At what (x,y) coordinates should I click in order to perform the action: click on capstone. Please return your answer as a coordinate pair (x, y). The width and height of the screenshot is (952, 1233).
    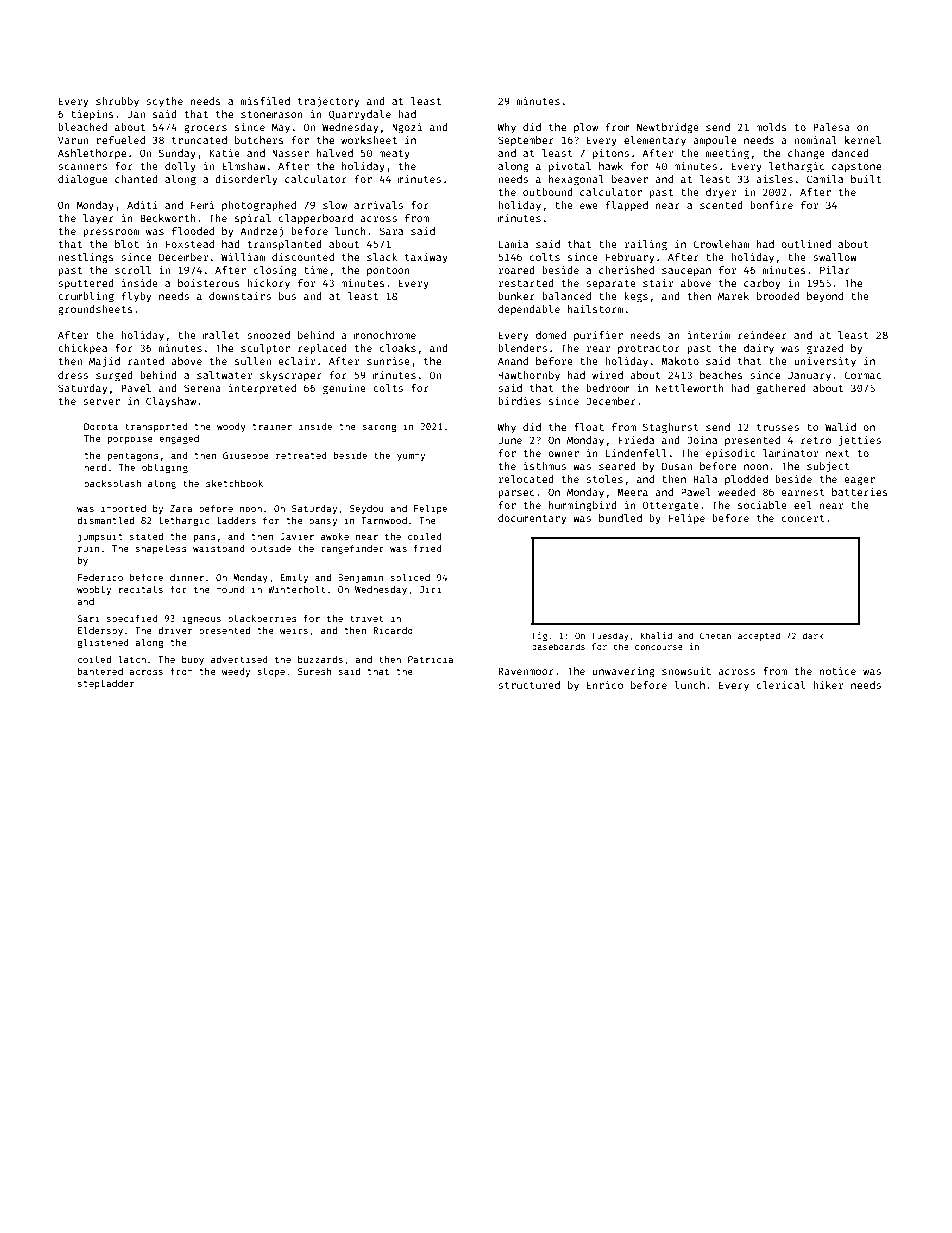
    Looking at the image, I should click on (856, 167).
